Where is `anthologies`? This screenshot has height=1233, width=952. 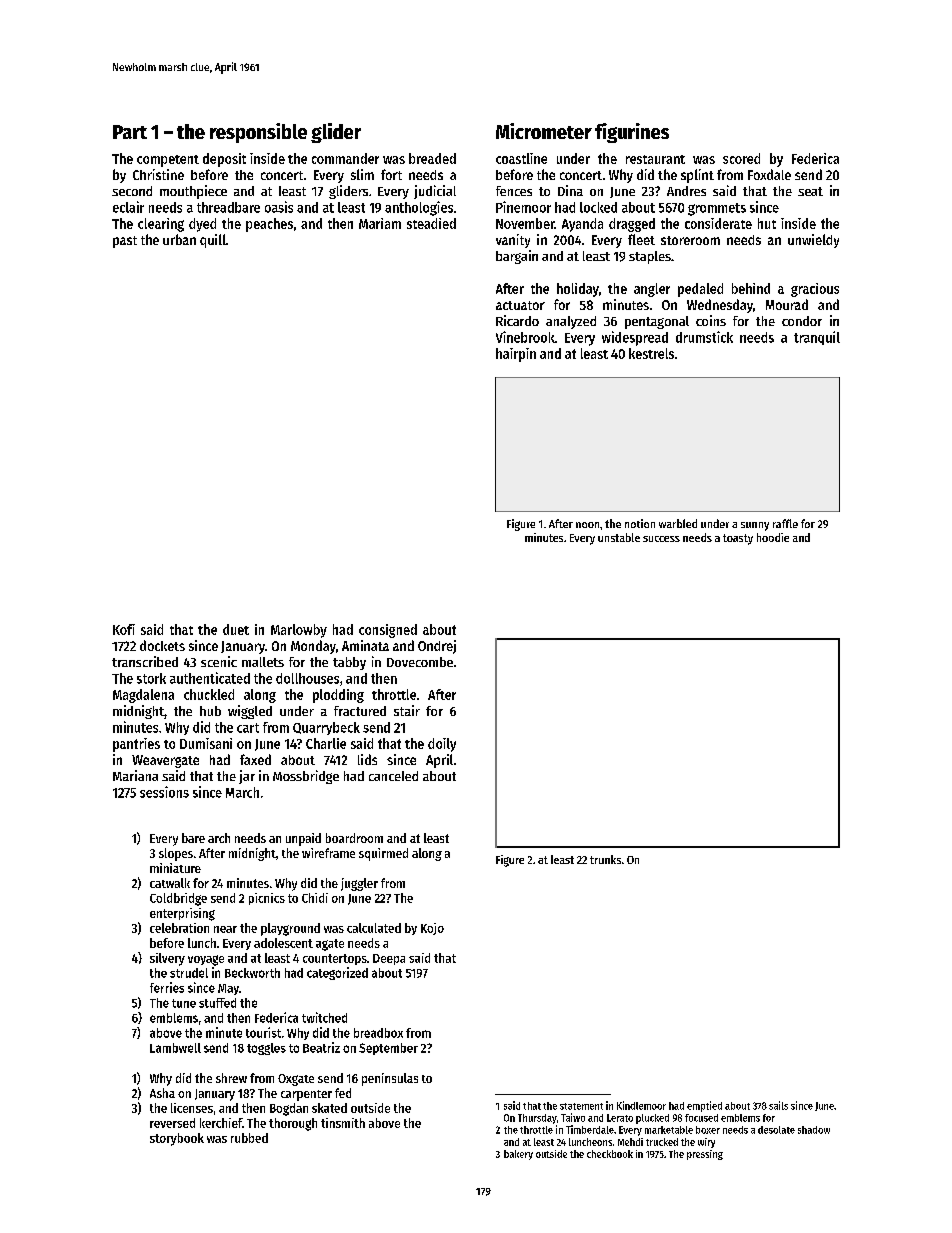 anthologies is located at coordinates (419, 208).
